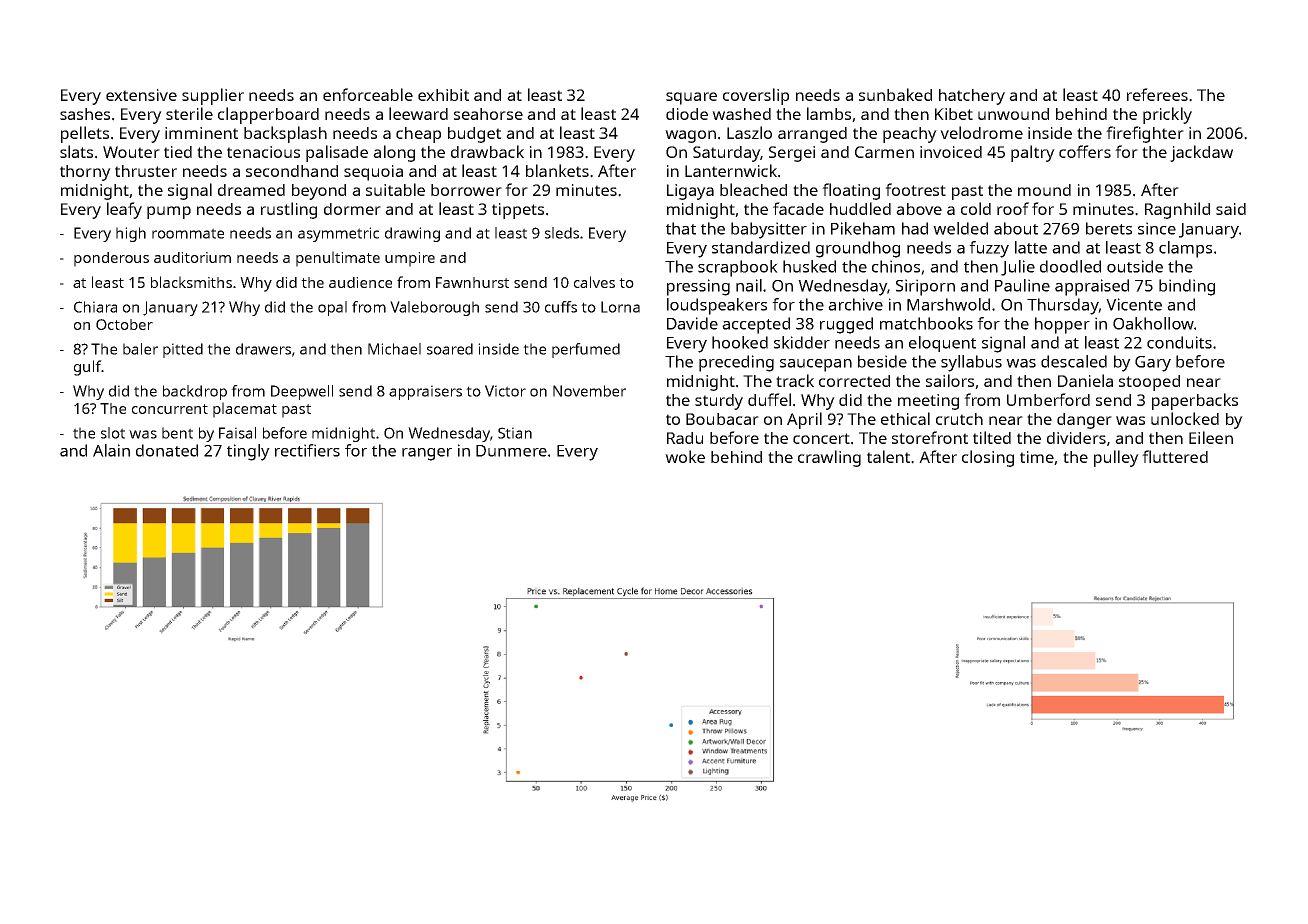 The width and height of the screenshot is (1308, 924). What do you see at coordinates (251, 190) in the screenshot?
I see `dreamed` at bounding box center [251, 190].
